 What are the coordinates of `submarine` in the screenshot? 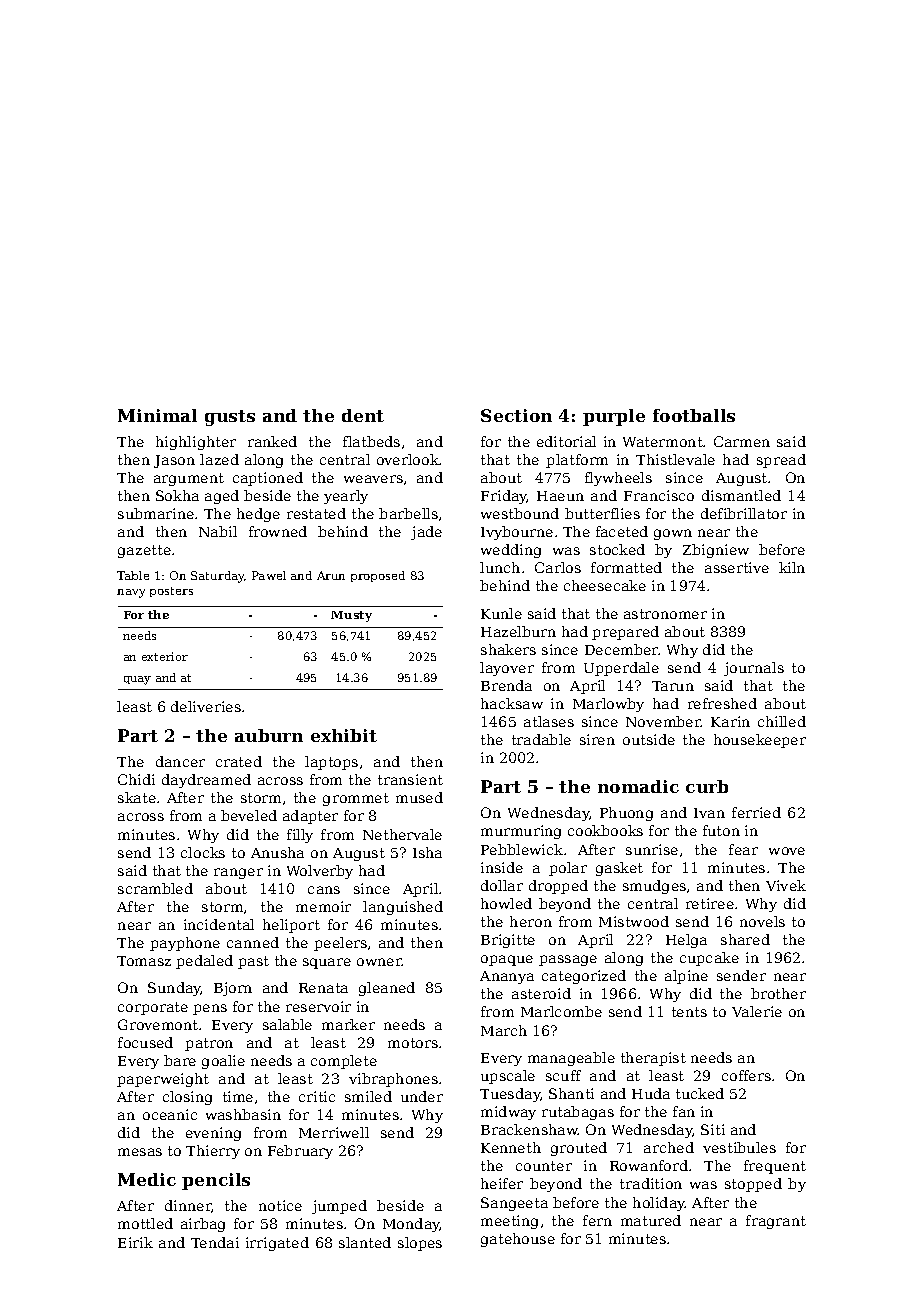 It's located at (156, 513).
